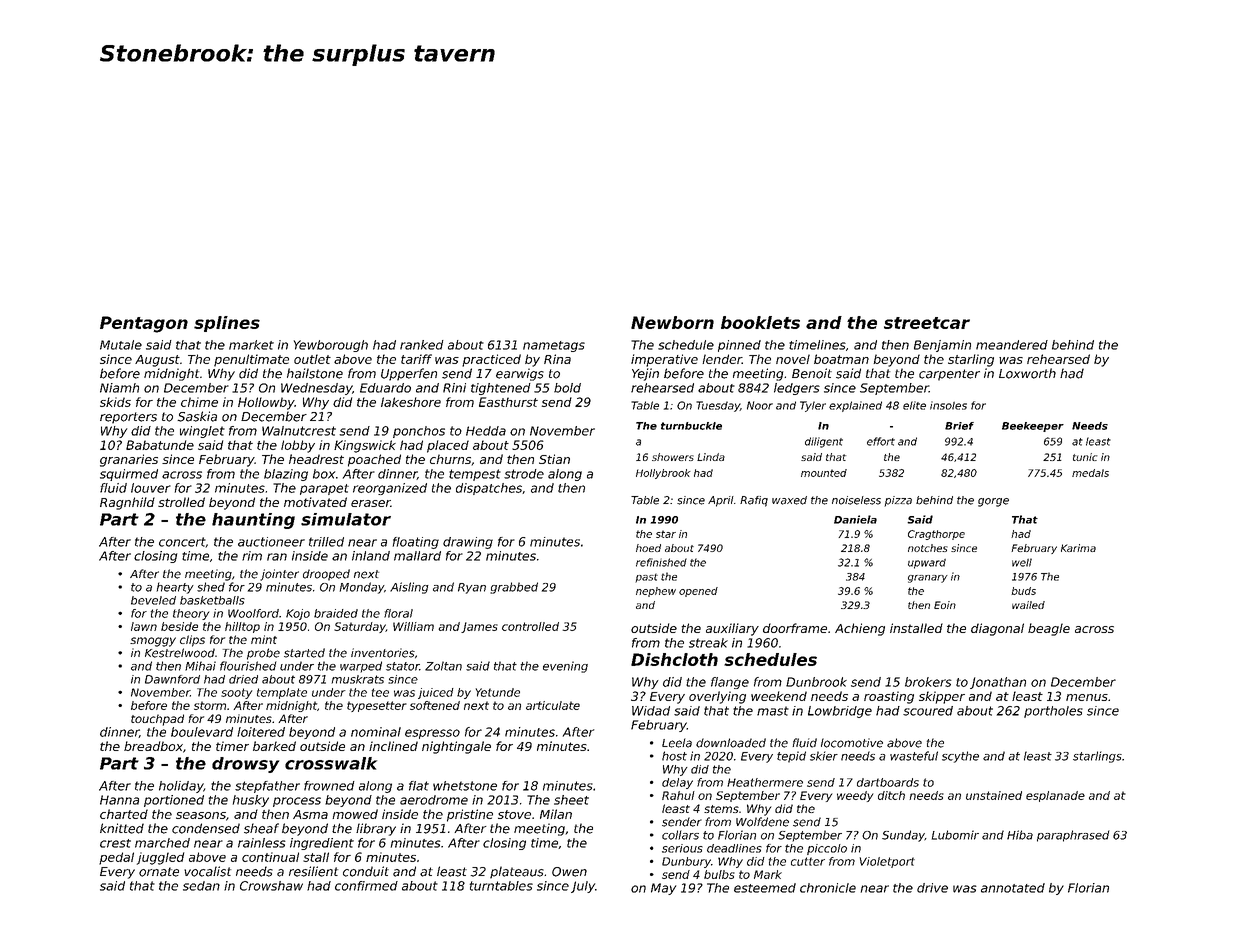 This page has height=952, width=1233. Describe the element at coordinates (993, 502) in the page. I see `gorge` at that location.
